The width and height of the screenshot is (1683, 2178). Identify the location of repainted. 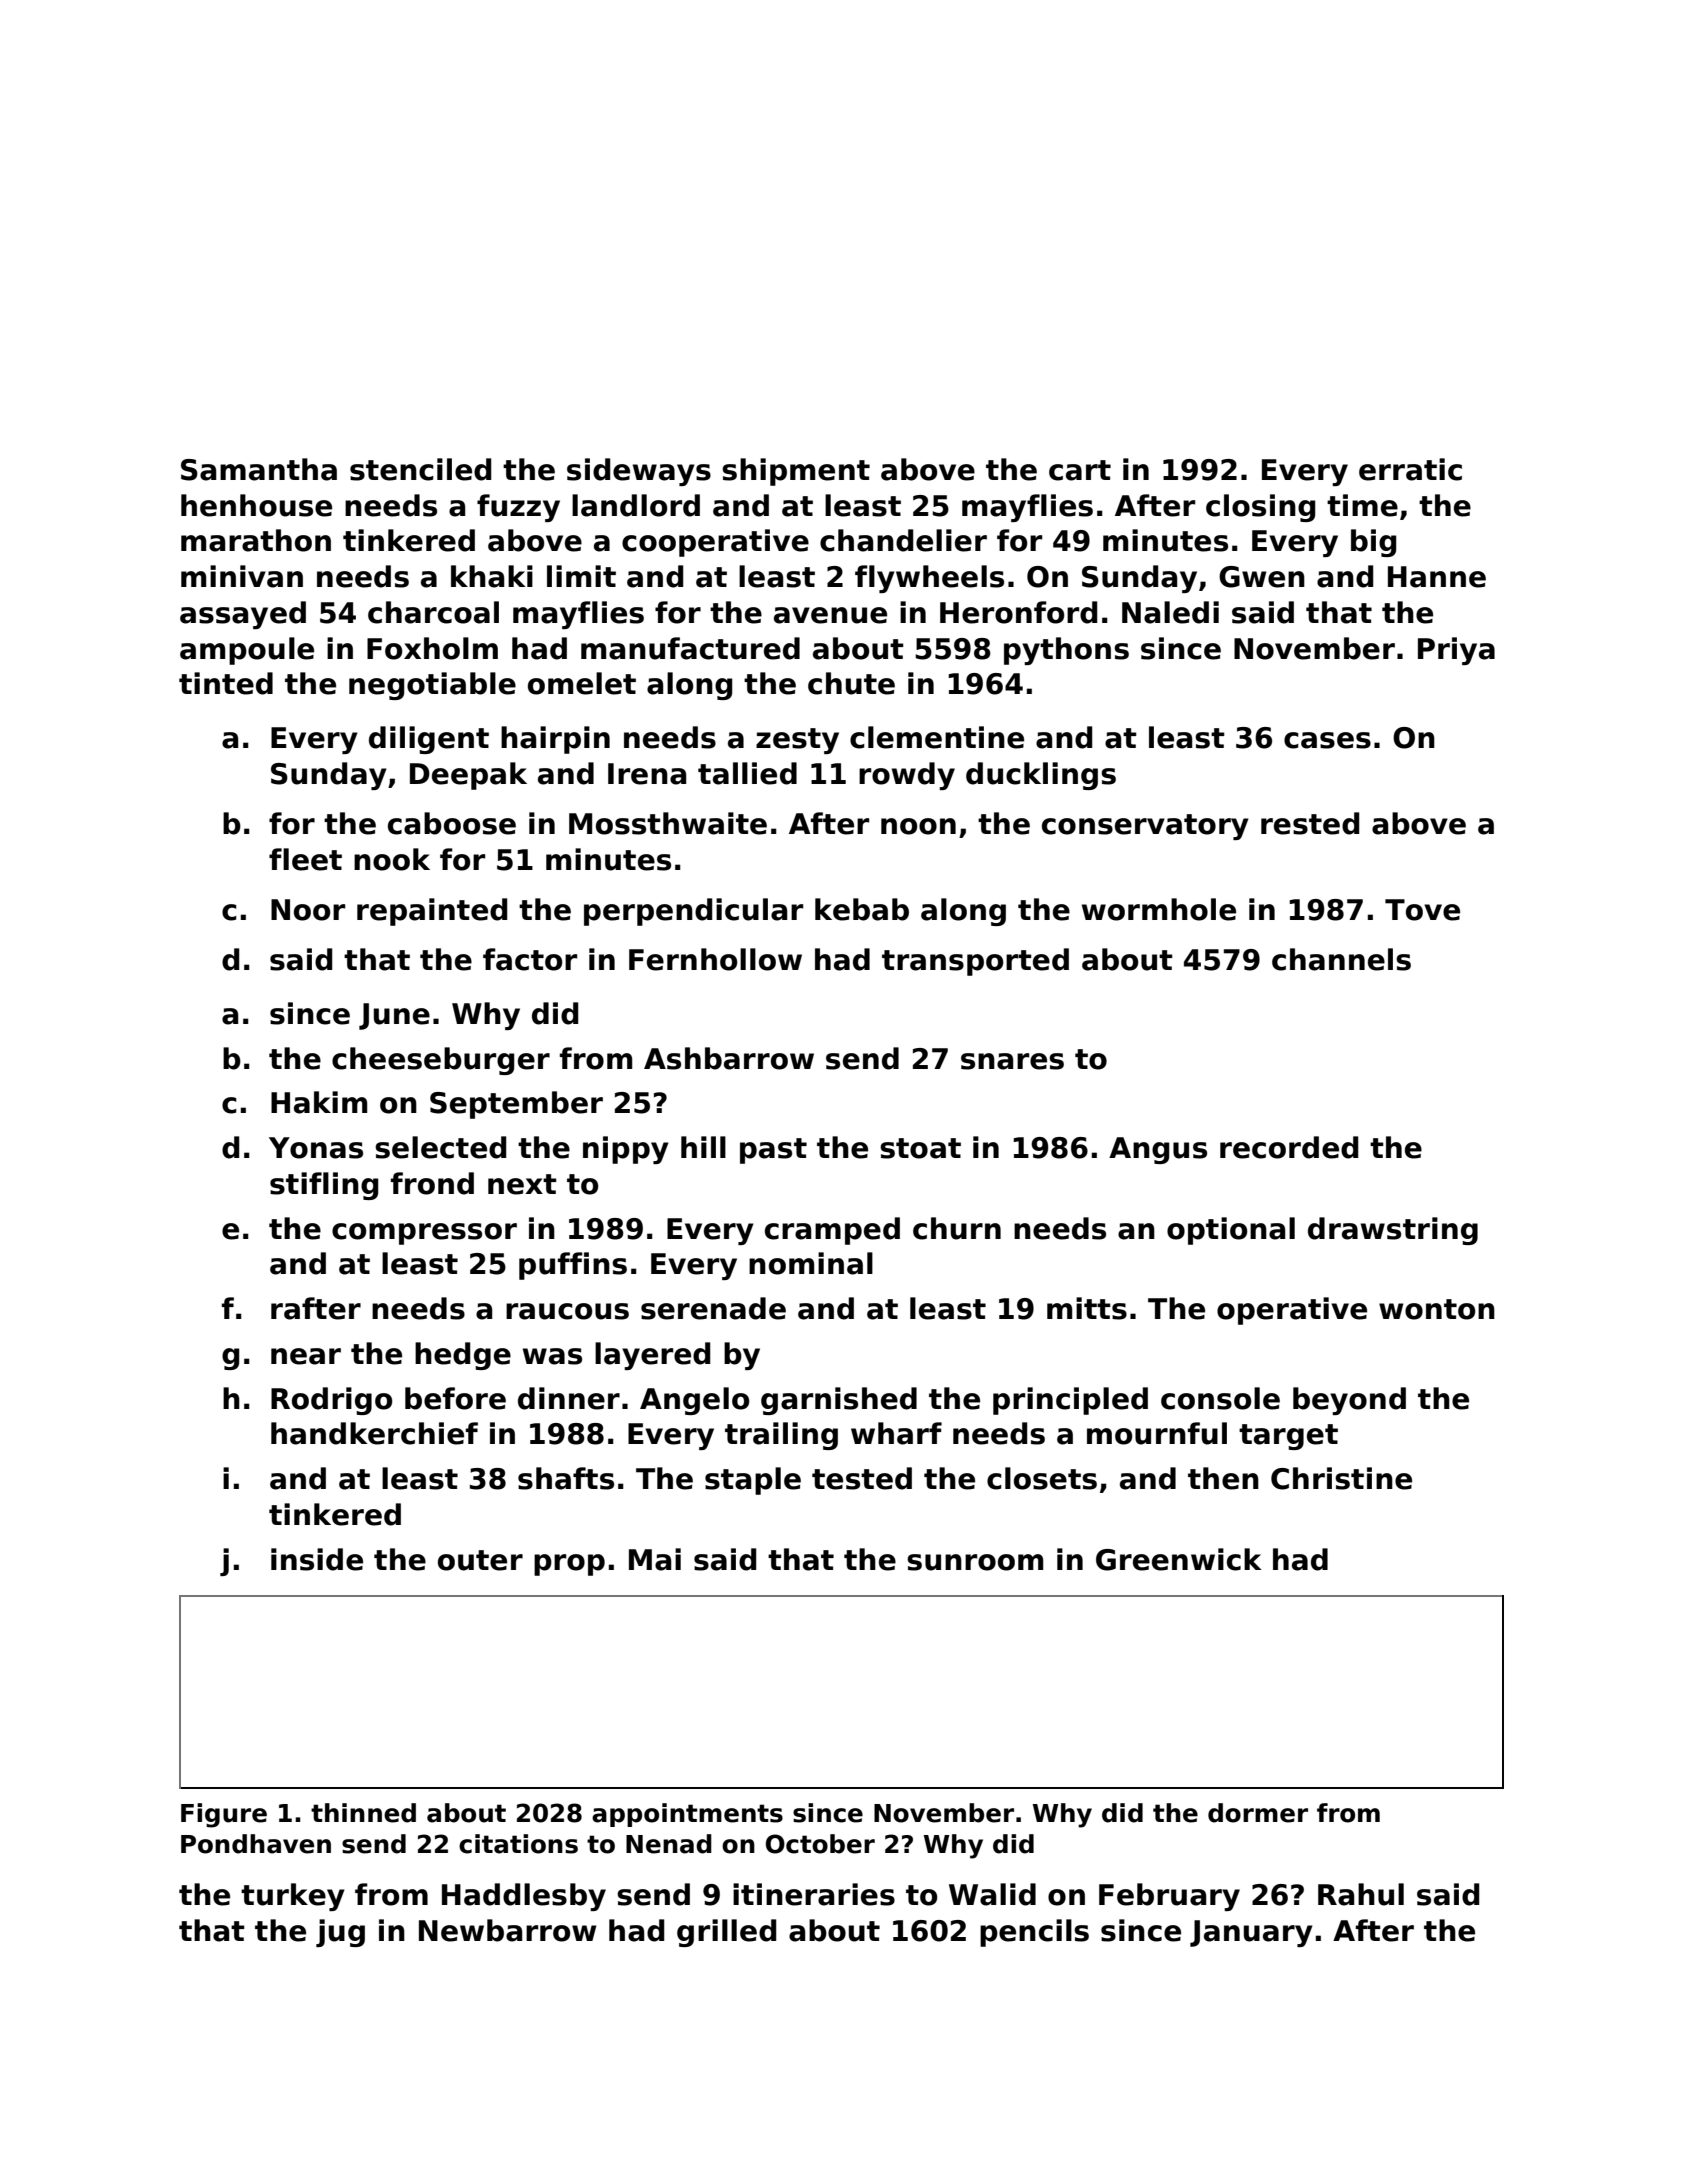
(432, 912).
